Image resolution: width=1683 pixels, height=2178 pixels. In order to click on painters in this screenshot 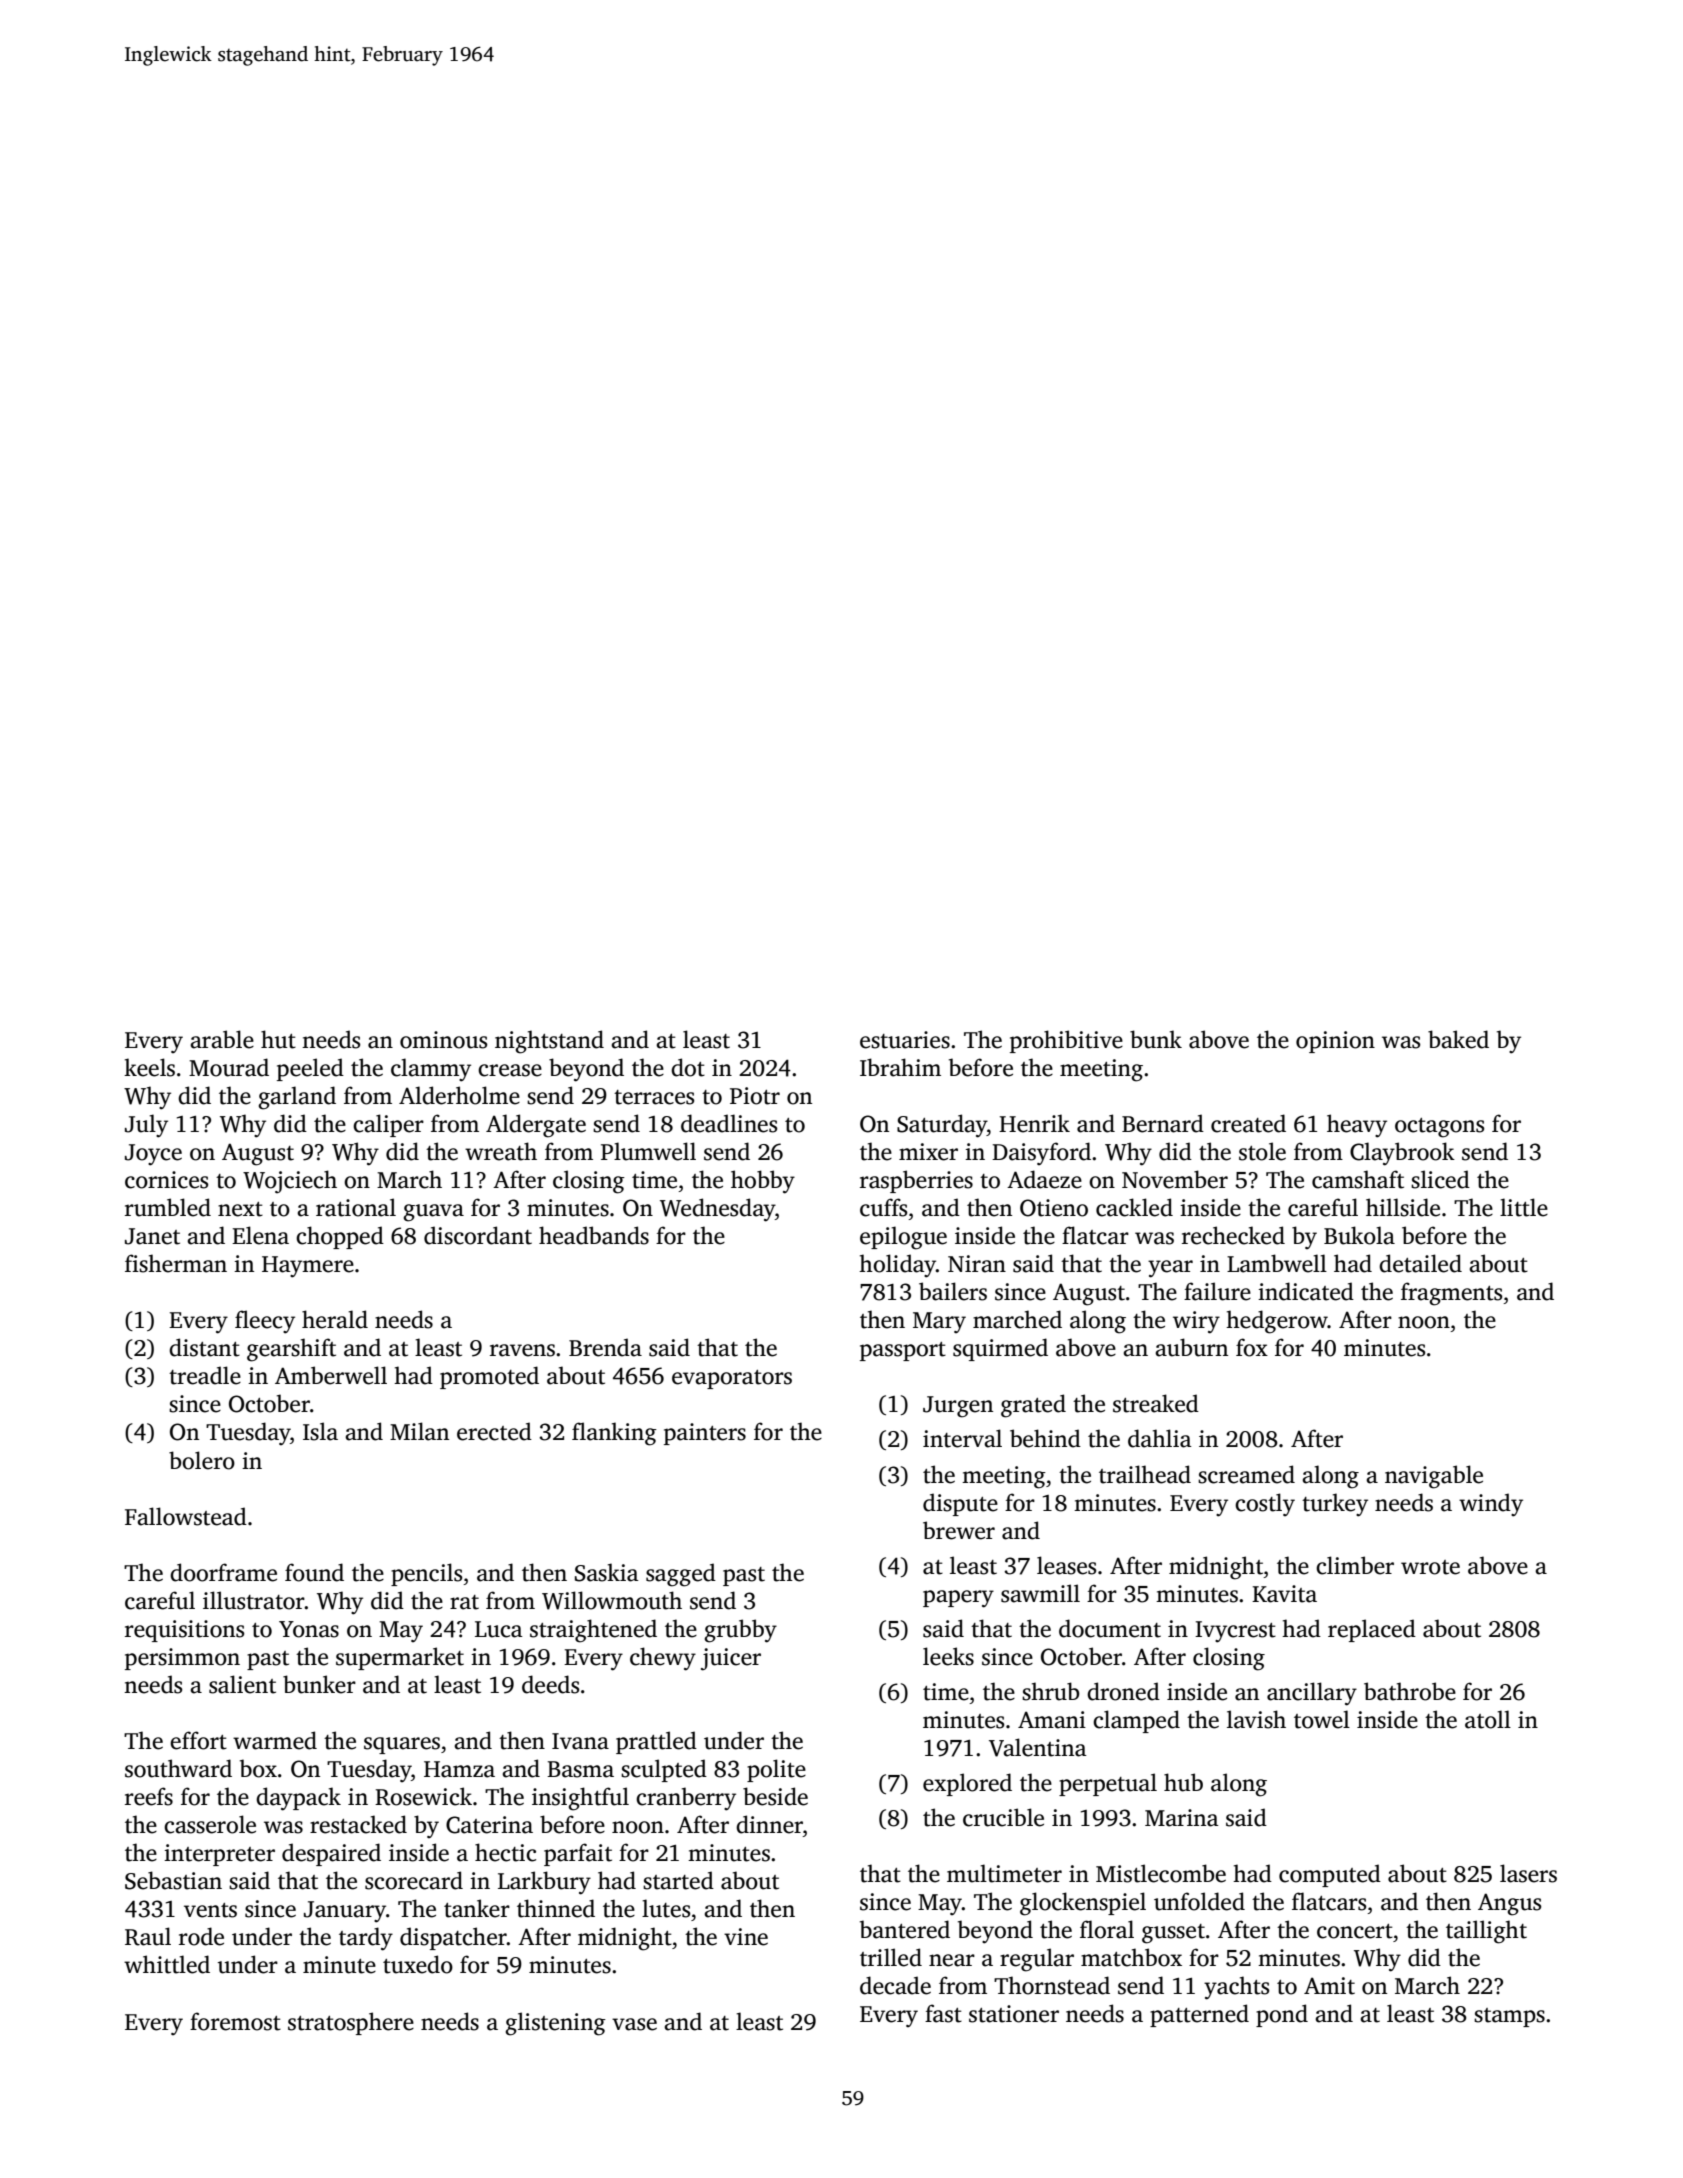, I will do `click(705, 1434)`.
